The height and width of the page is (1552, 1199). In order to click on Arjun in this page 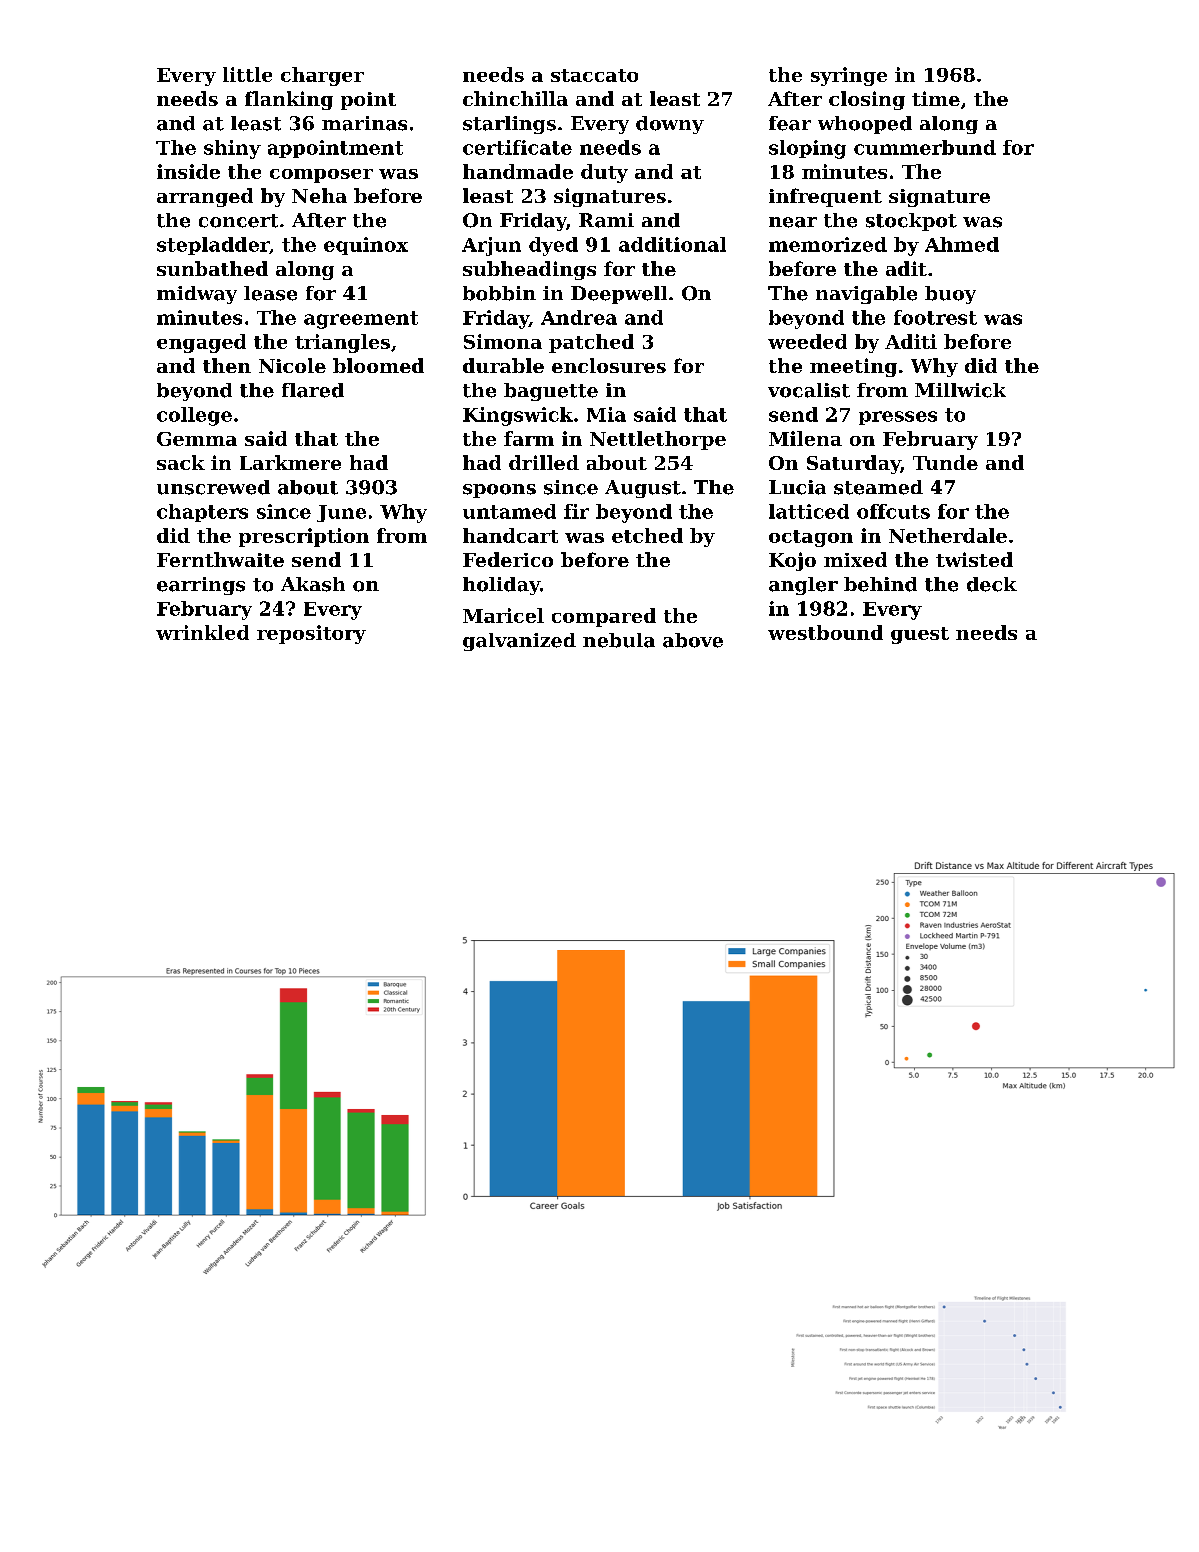, I will do `click(491, 246)`.
